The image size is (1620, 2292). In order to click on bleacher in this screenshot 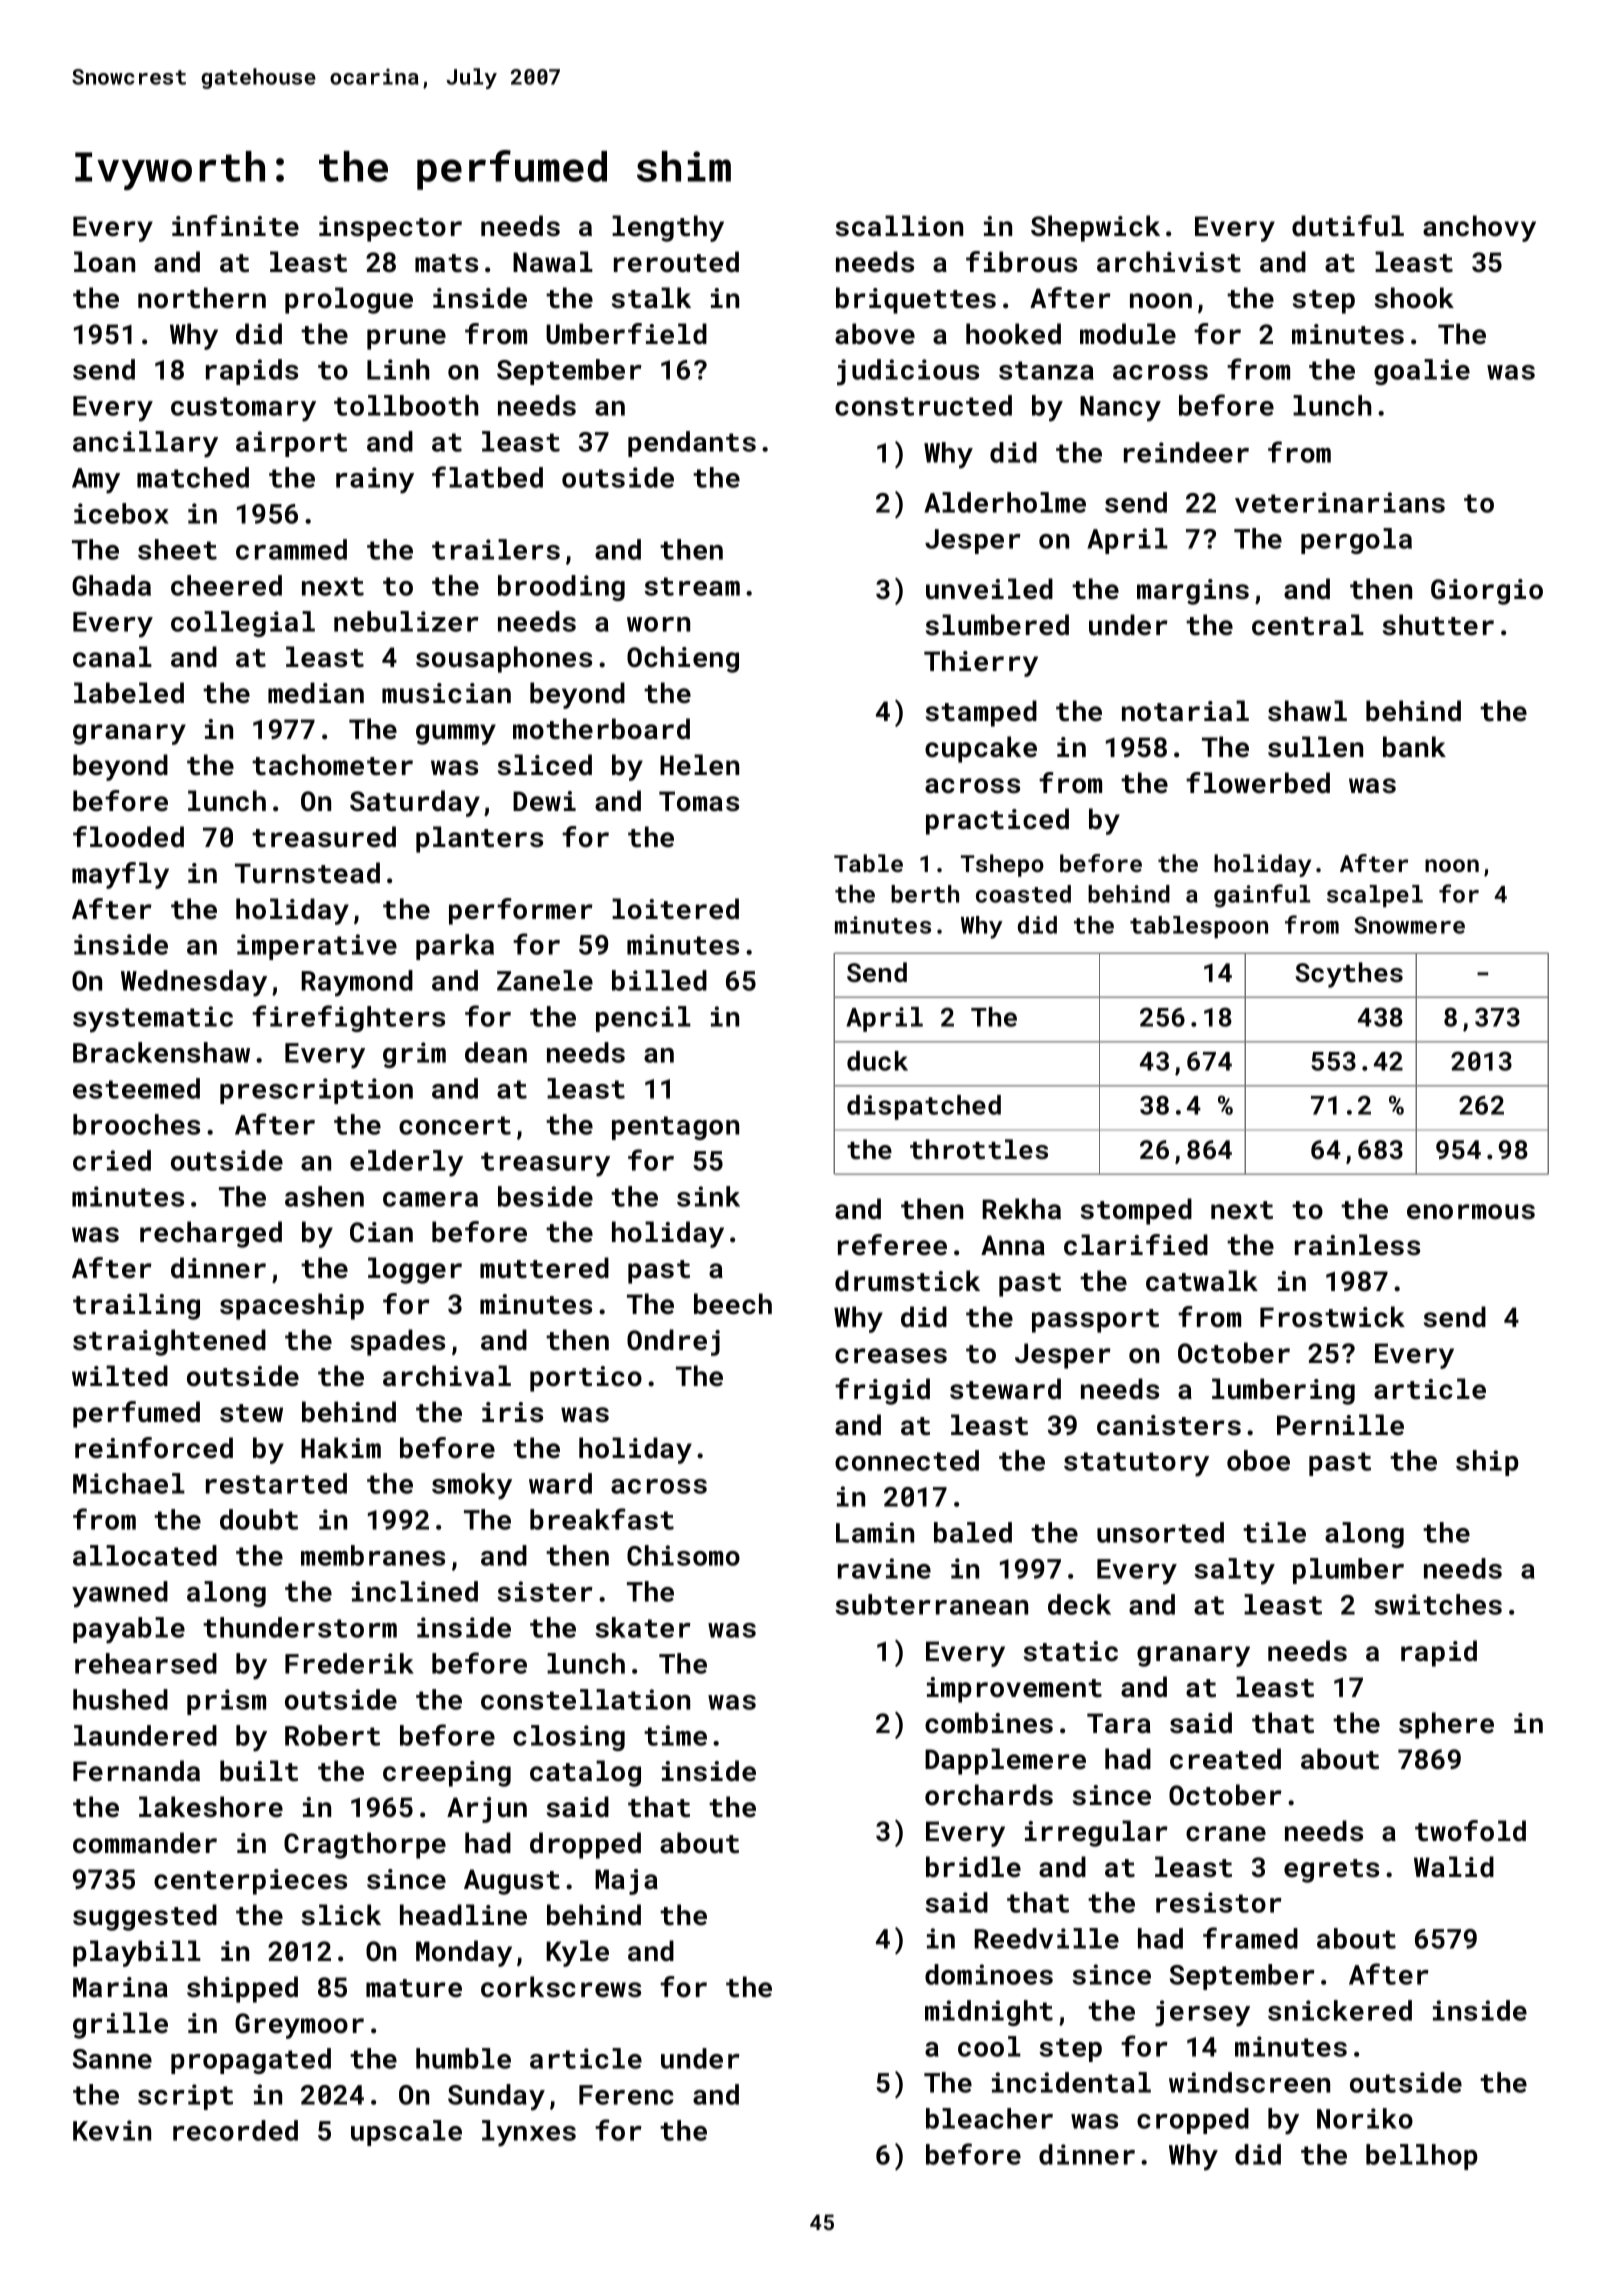, I will do `click(989, 2118)`.
